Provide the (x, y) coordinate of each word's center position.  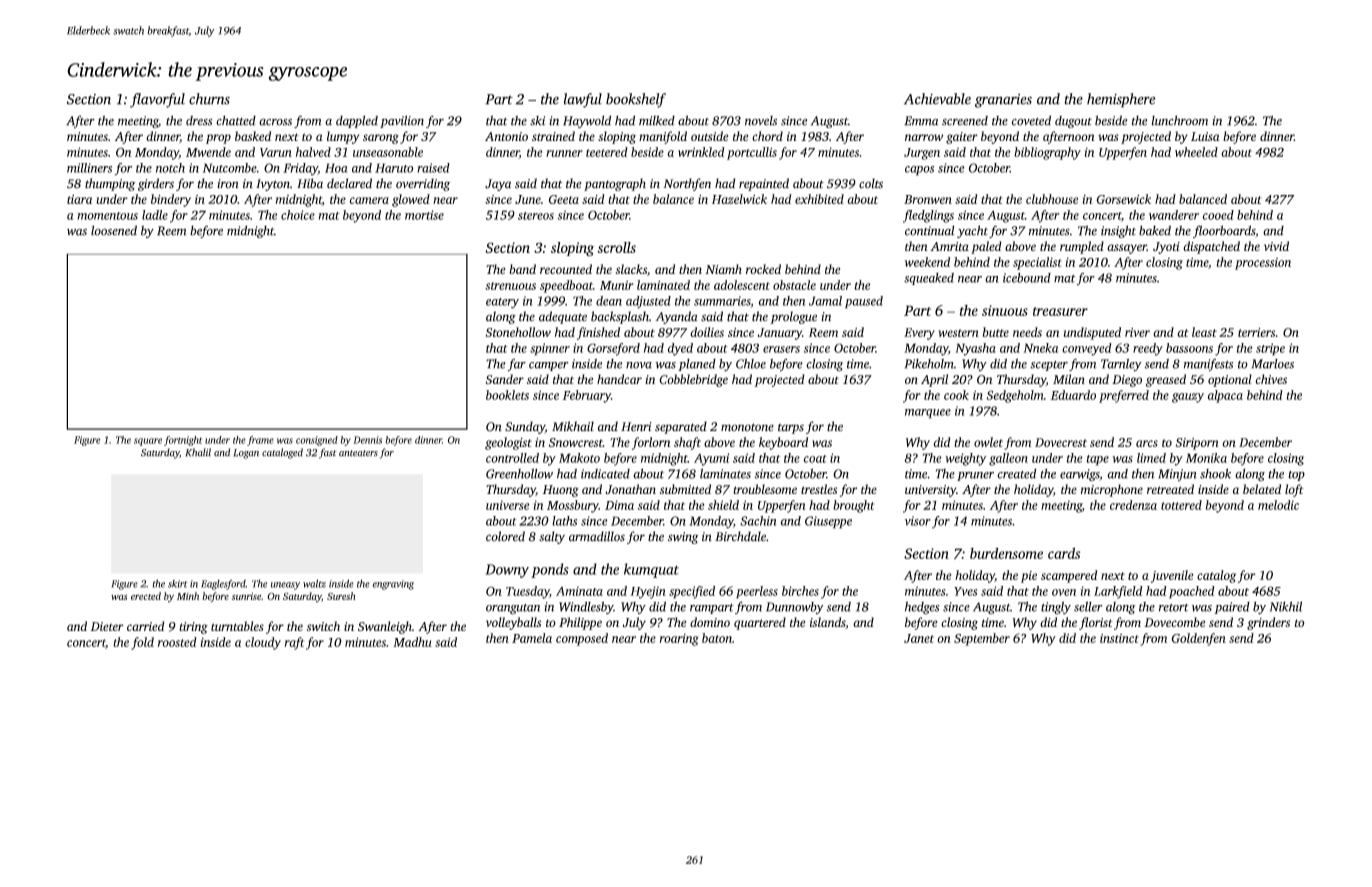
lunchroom (1179, 120)
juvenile (1172, 576)
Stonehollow (518, 332)
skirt (178, 584)
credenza (1133, 505)
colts (871, 183)
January (780, 334)
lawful (583, 100)
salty (552, 537)
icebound (1027, 278)
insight (1118, 231)
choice (298, 215)
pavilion (402, 121)
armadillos (597, 536)
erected (146, 596)
